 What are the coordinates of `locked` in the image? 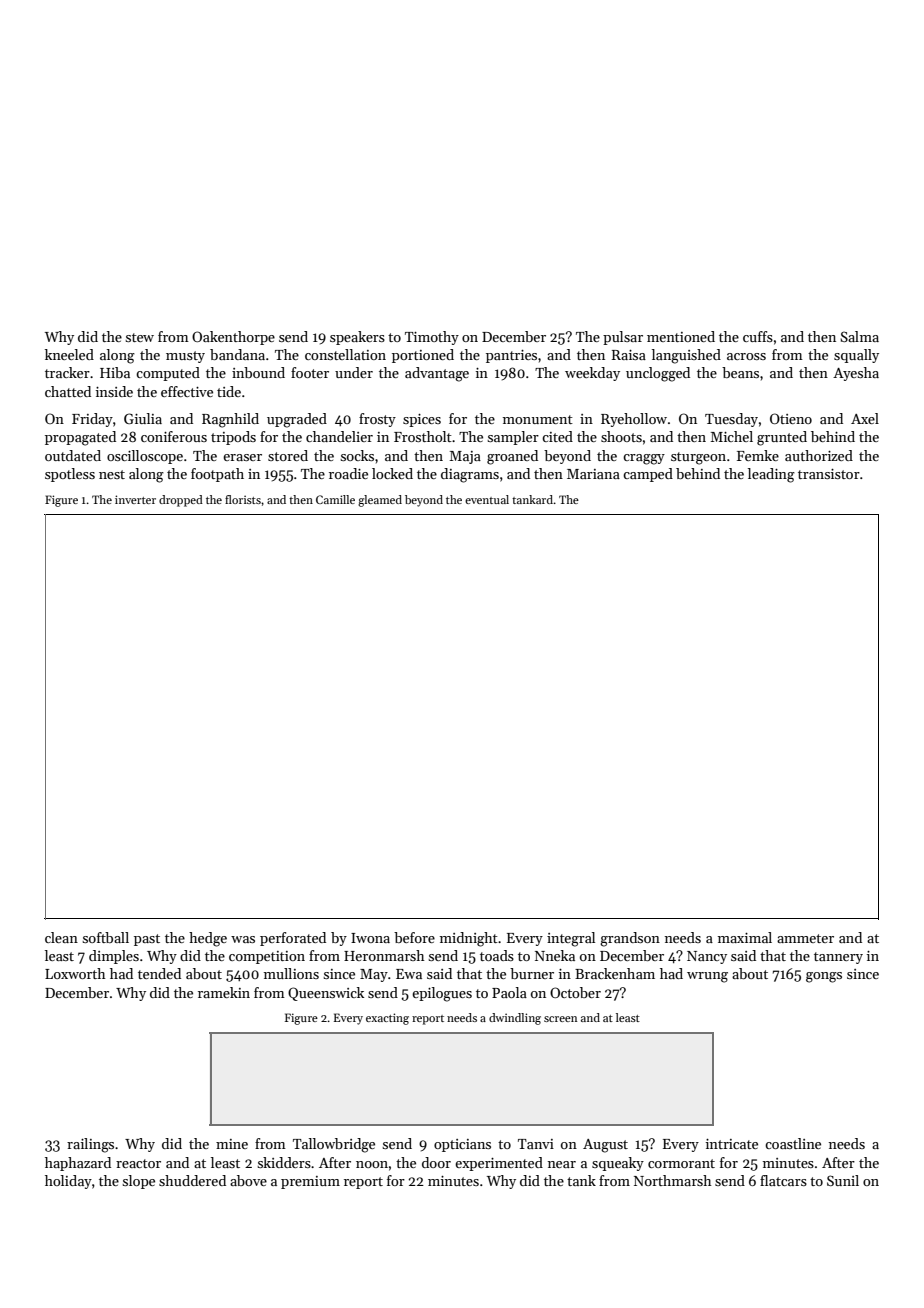 It's located at (392, 473).
